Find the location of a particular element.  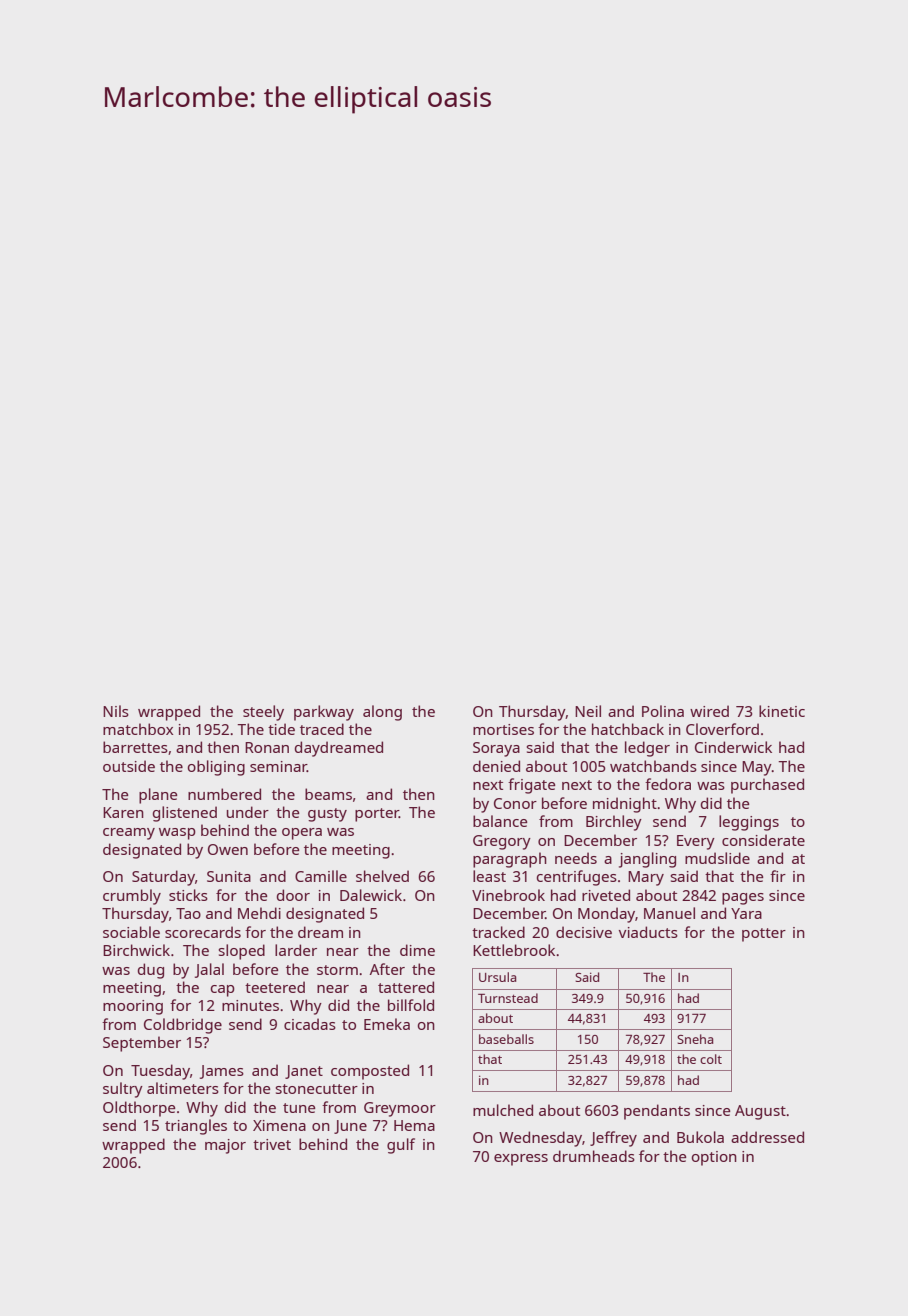

James is located at coordinates (222, 1072).
